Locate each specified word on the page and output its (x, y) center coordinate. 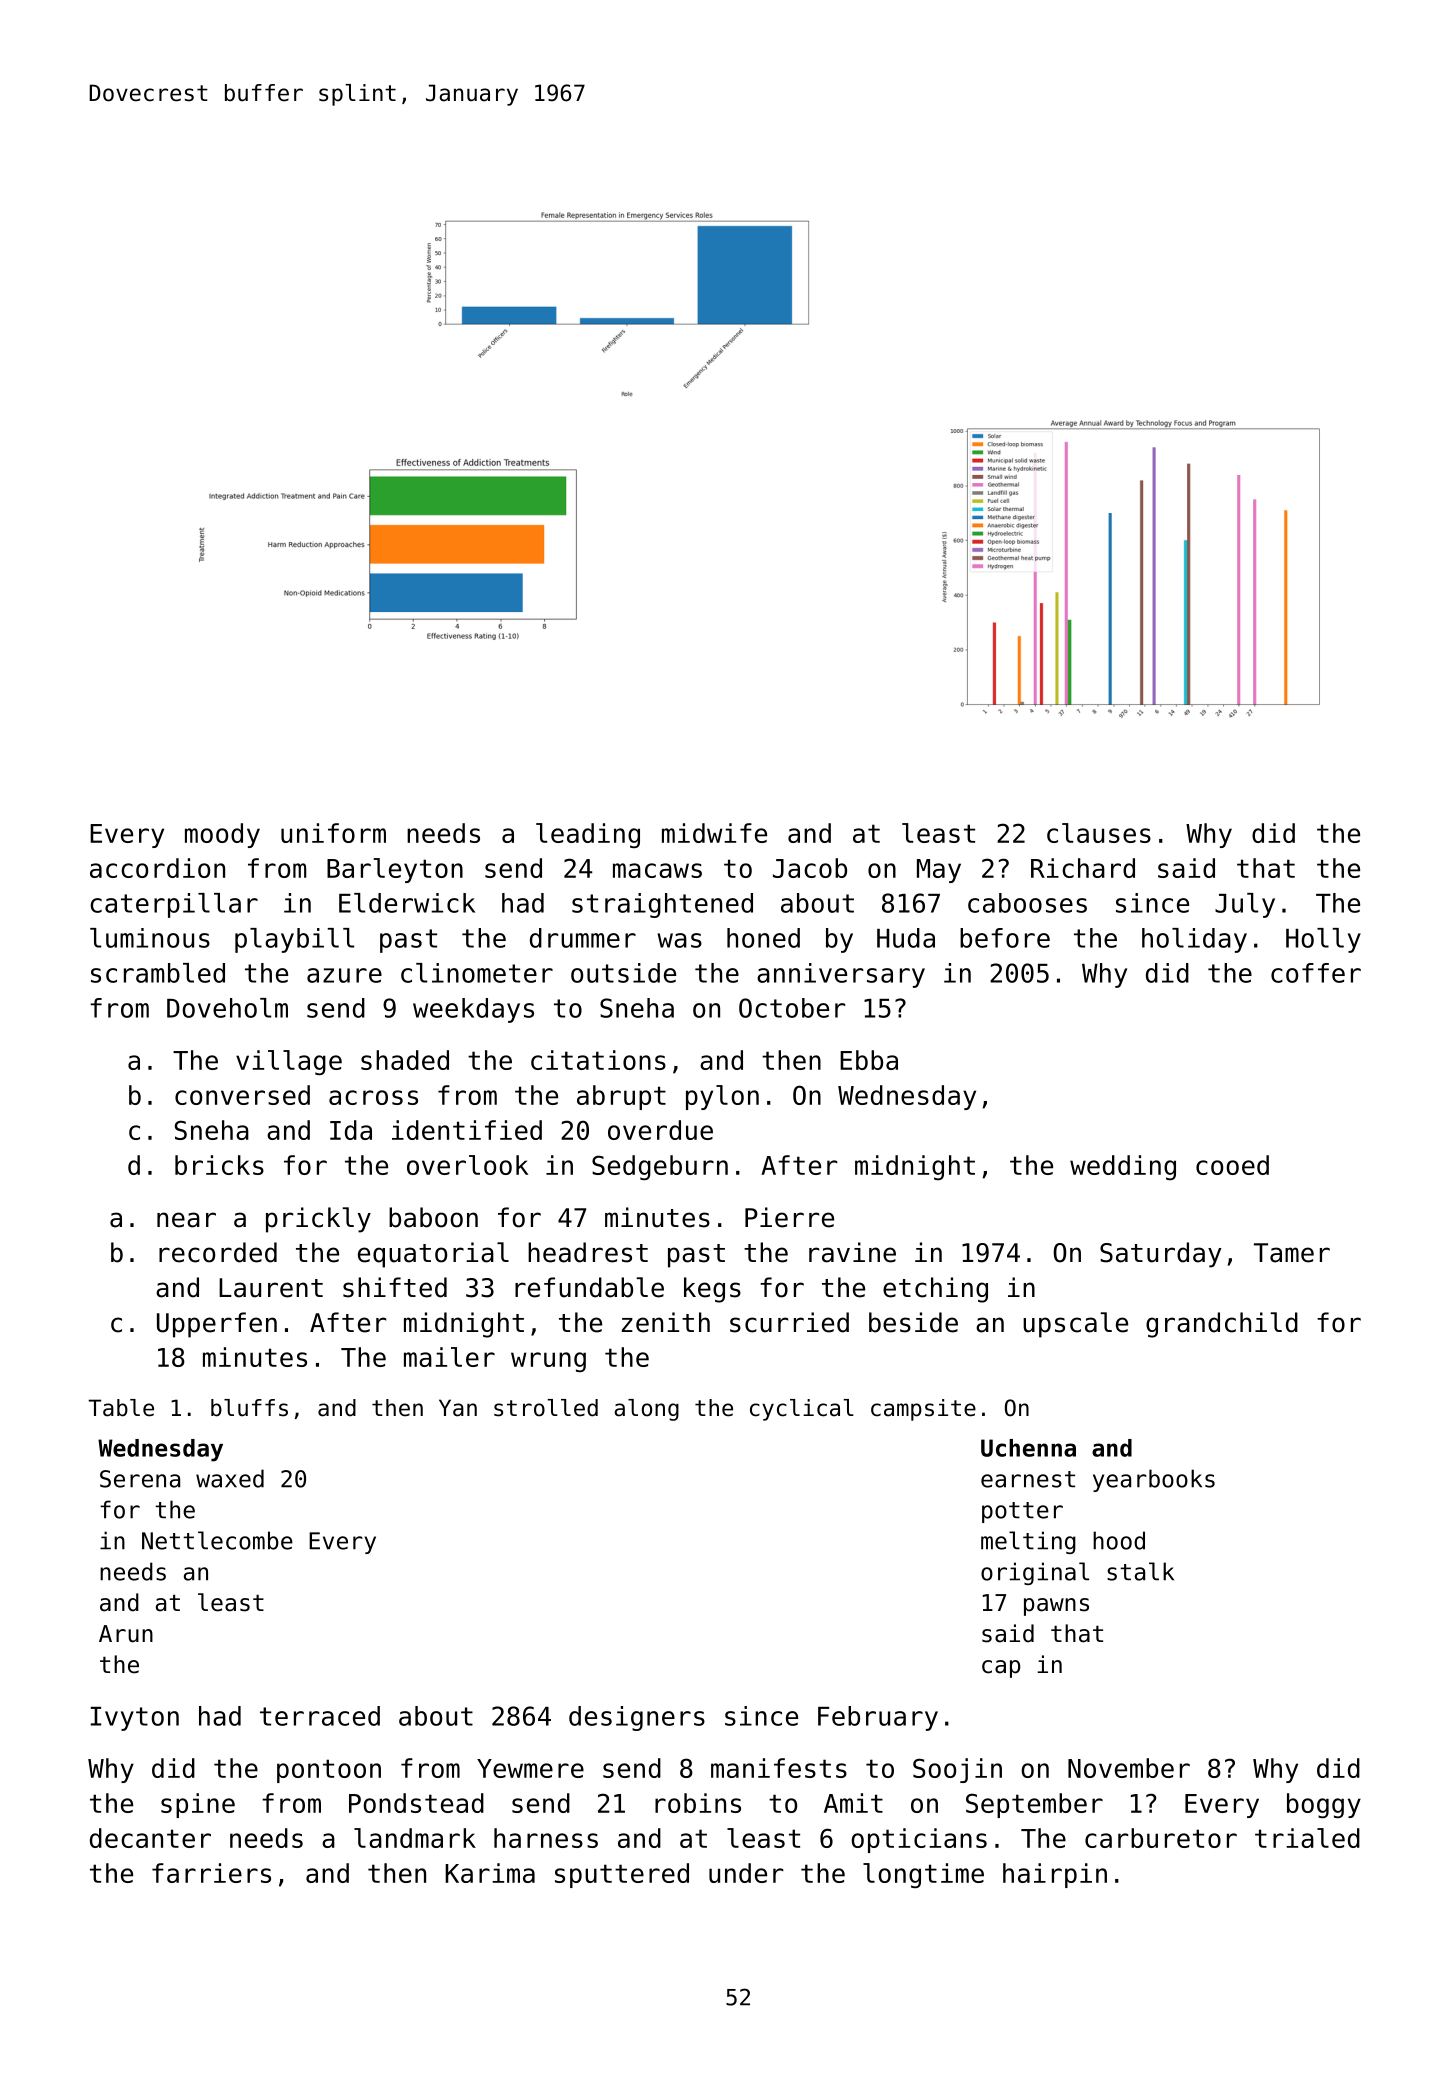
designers (637, 1718)
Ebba (869, 1060)
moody (222, 835)
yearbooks (1154, 1480)
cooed (1232, 1165)
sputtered (622, 1875)
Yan (458, 1408)
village (289, 1062)
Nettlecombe (217, 1540)
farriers (211, 1873)
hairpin (1055, 1875)
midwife (714, 833)
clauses (1099, 833)
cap (1001, 1669)
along (646, 1410)
